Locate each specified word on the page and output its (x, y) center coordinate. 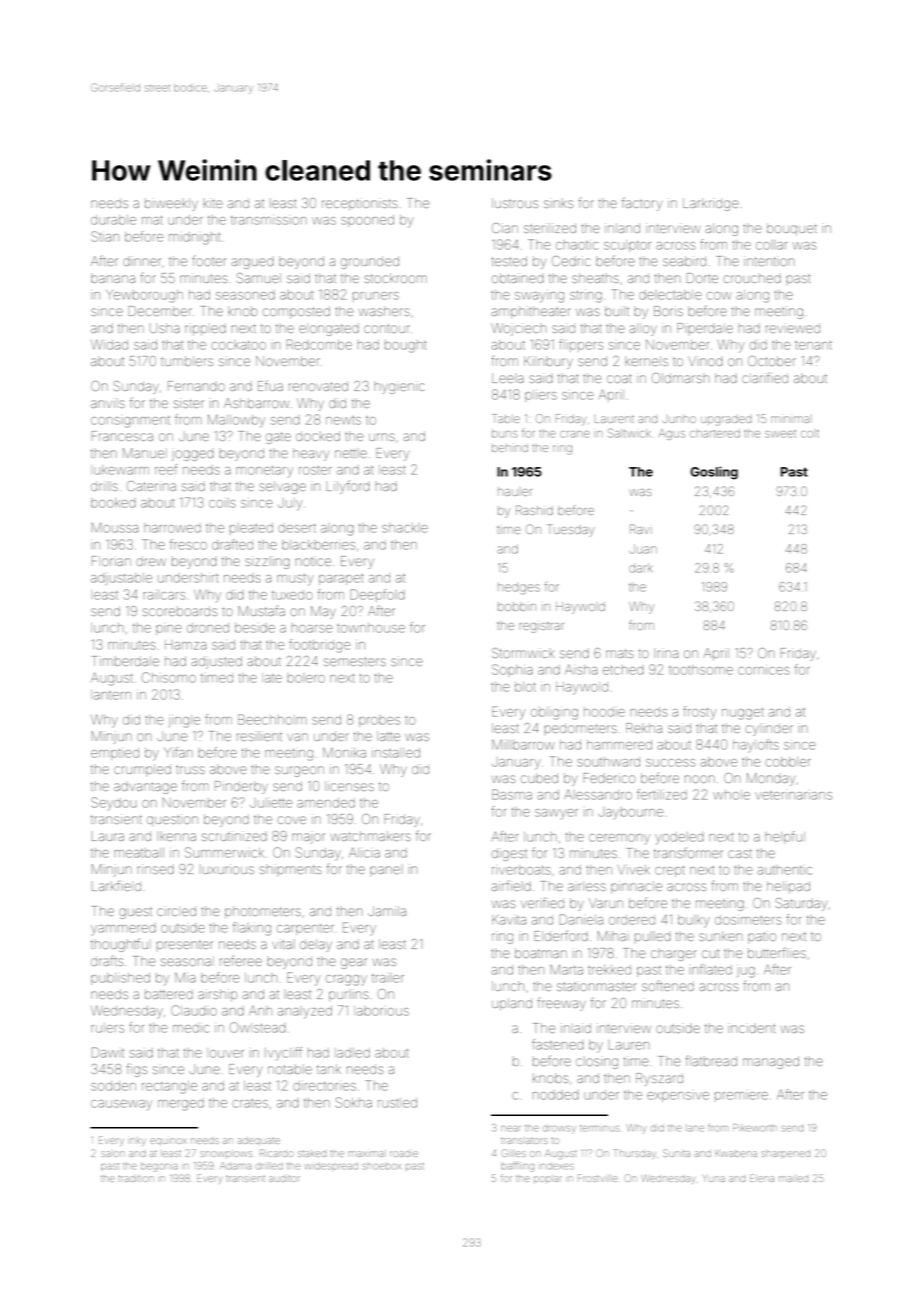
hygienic (400, 388)
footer (209, 260)
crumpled (142, 770)
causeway (121, 1105)
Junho (679, 419)
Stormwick (523, 653)
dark (641, 568)
